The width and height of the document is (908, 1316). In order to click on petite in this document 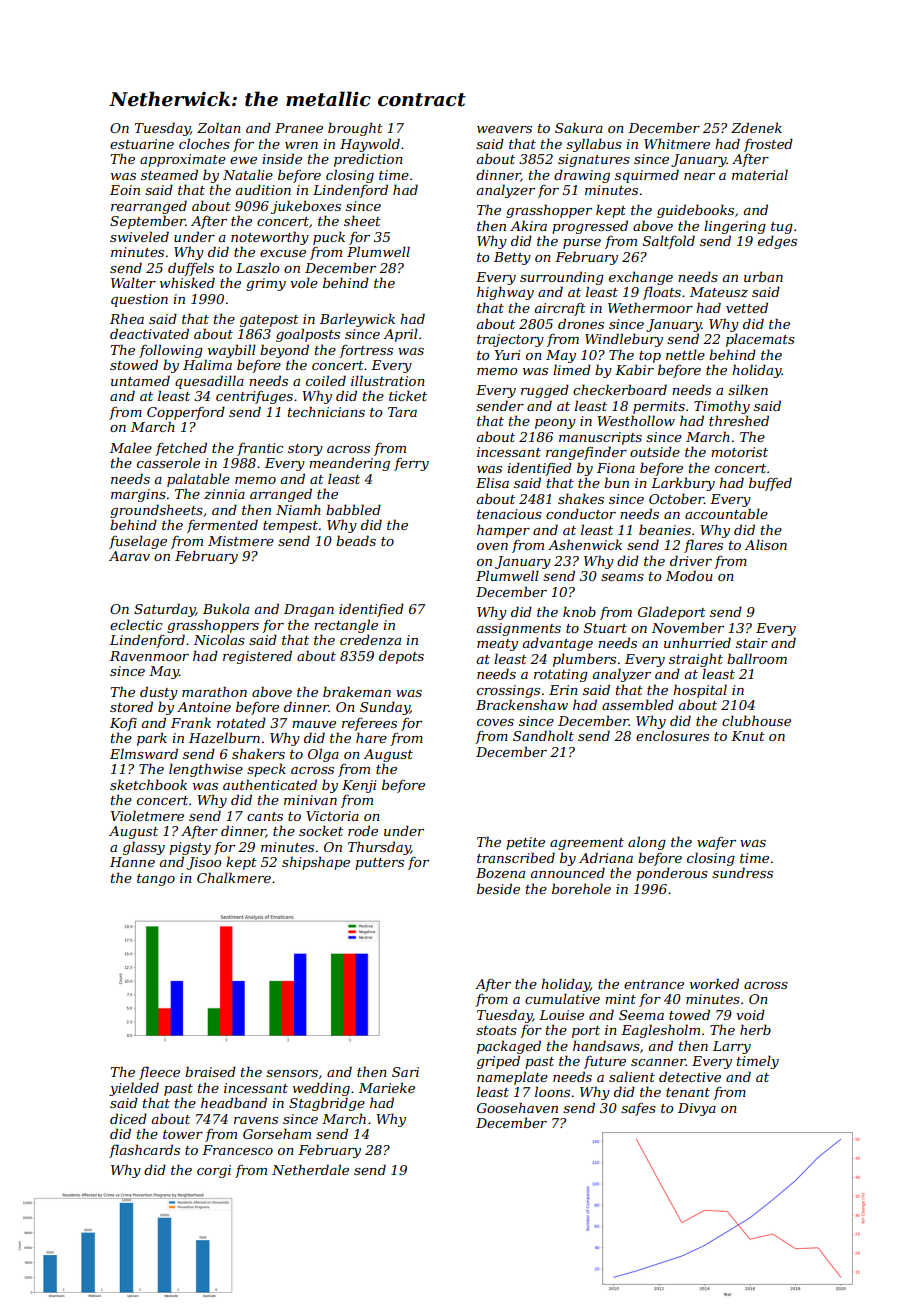, I will do `click(525, 843)`.
